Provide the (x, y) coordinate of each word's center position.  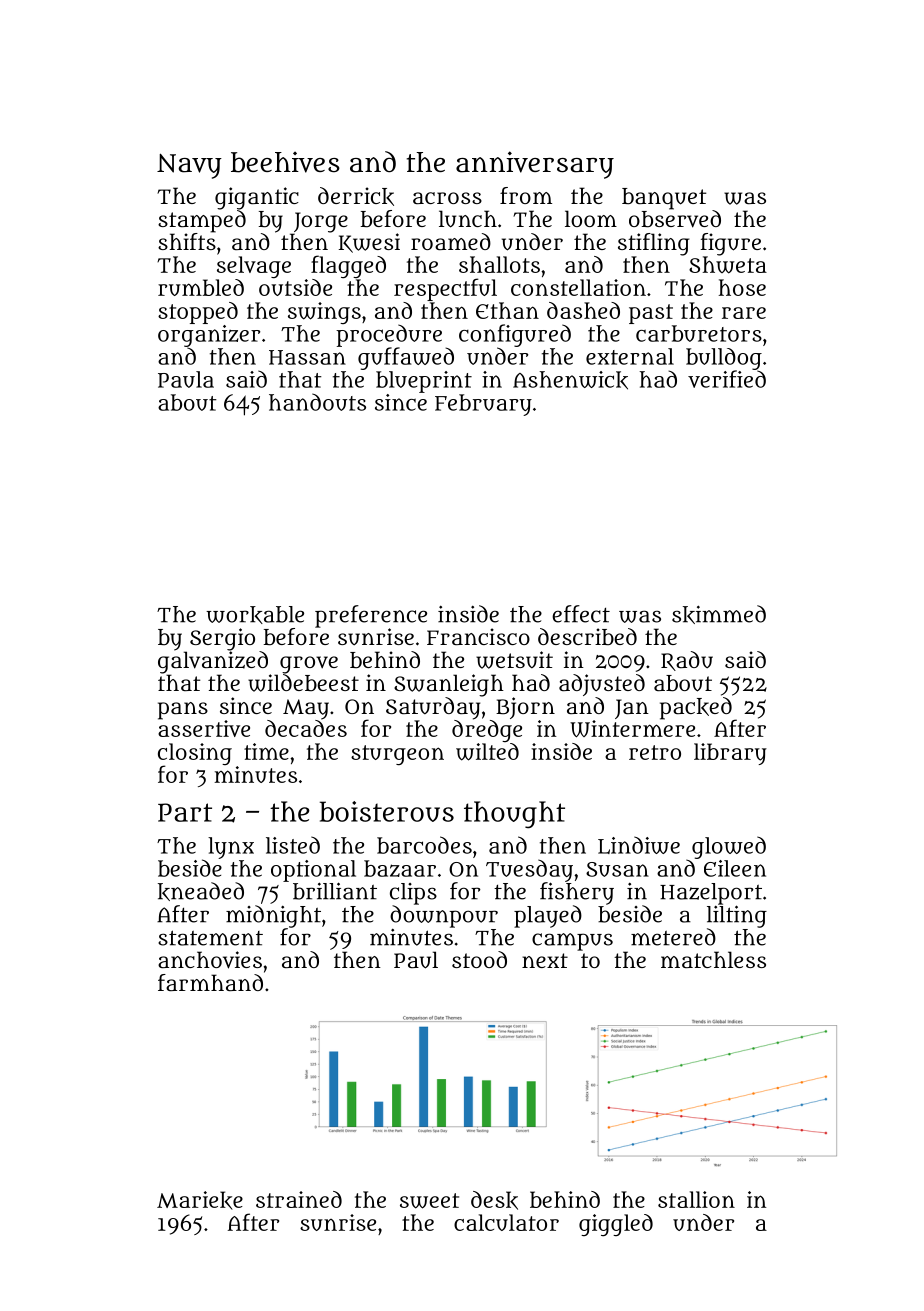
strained (299, 1199)
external (630, 356)
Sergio (222, 639)
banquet (664, 199)
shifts (187, 241)
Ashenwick (570, 380)
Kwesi (369, 243)
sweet (429, 1201)
